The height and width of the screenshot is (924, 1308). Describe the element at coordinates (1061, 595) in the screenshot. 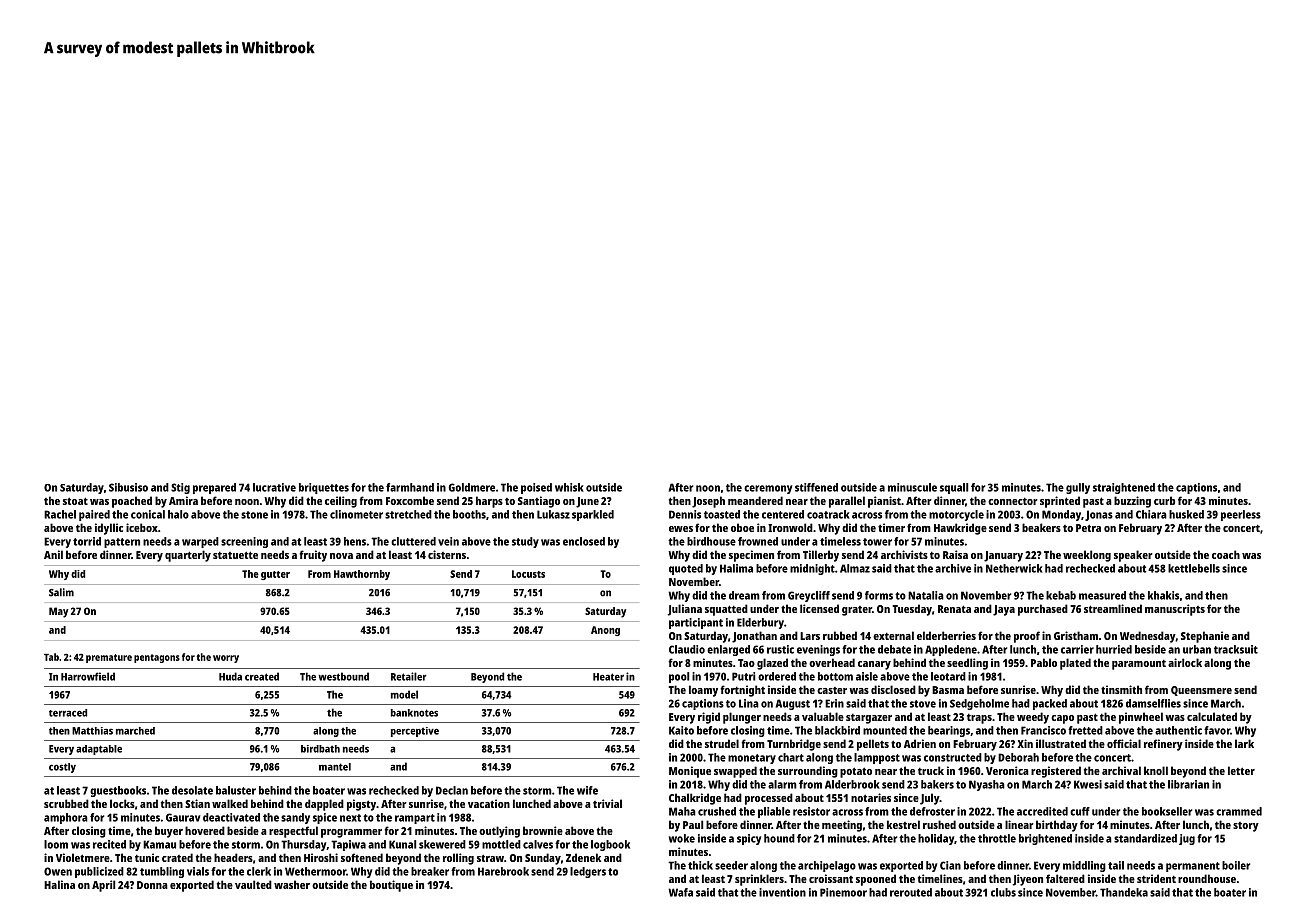

I see `kebab` at that location.
